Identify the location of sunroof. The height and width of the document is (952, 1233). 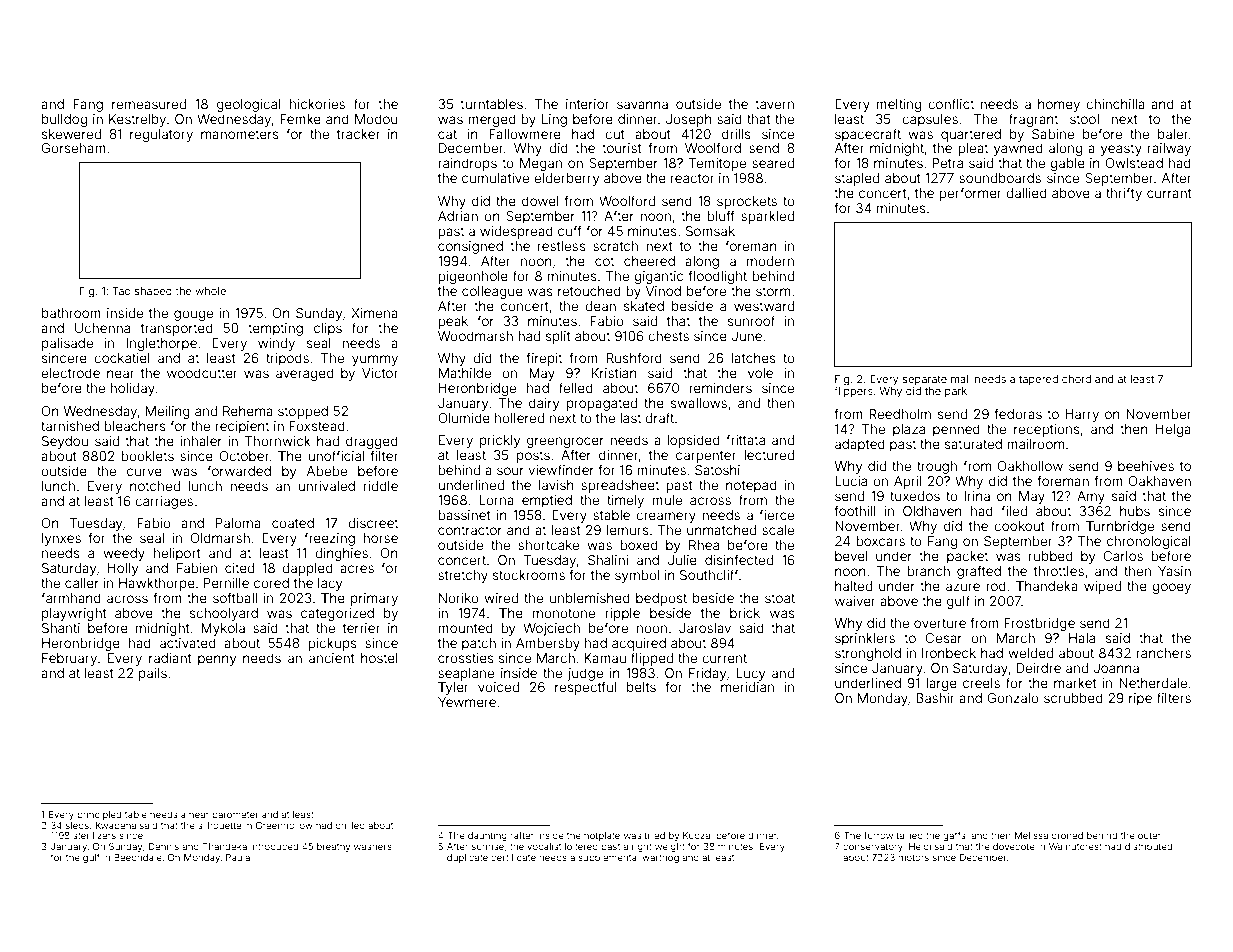
(751, 320).
